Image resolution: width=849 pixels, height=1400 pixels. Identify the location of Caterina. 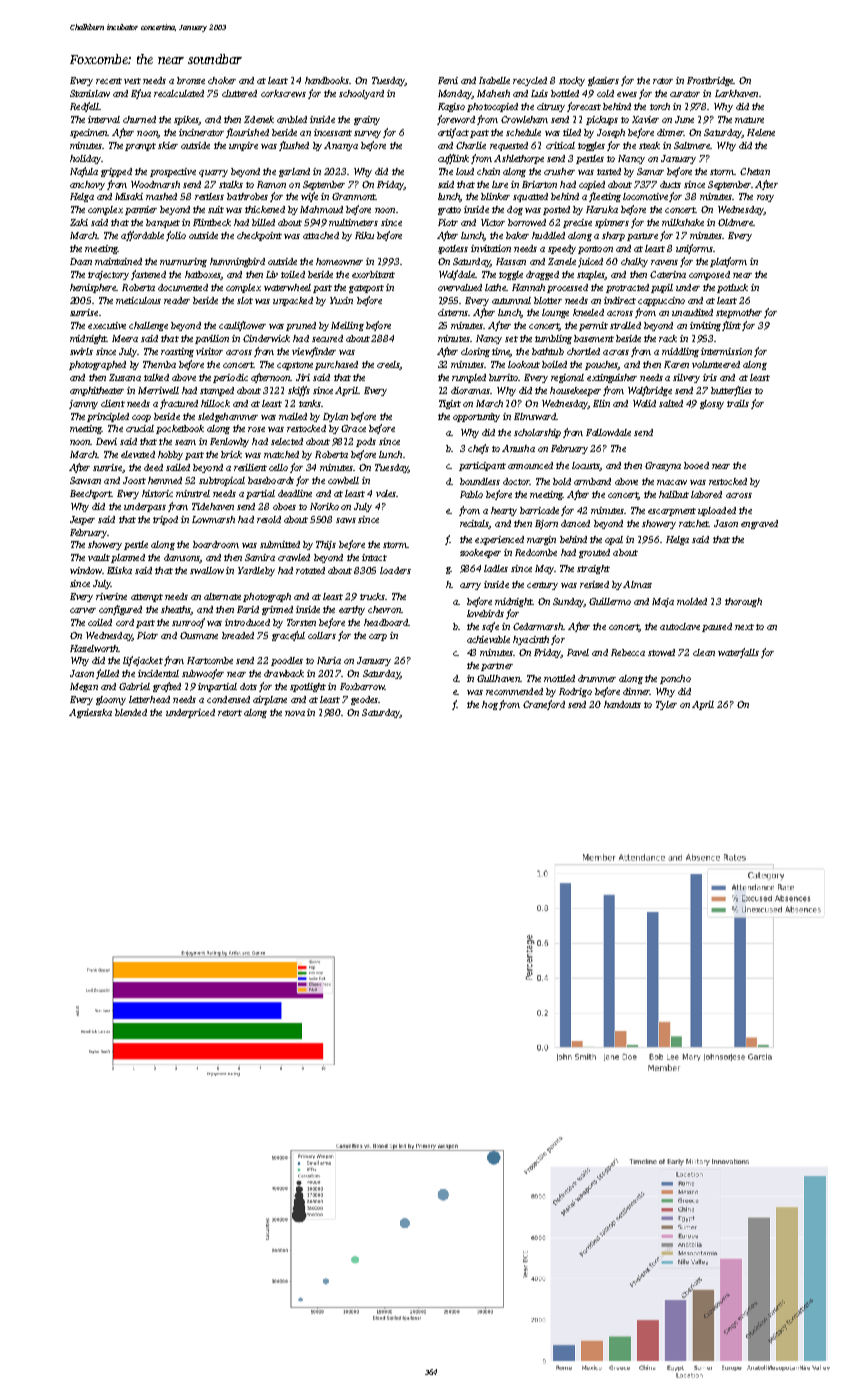
(668, 274).
